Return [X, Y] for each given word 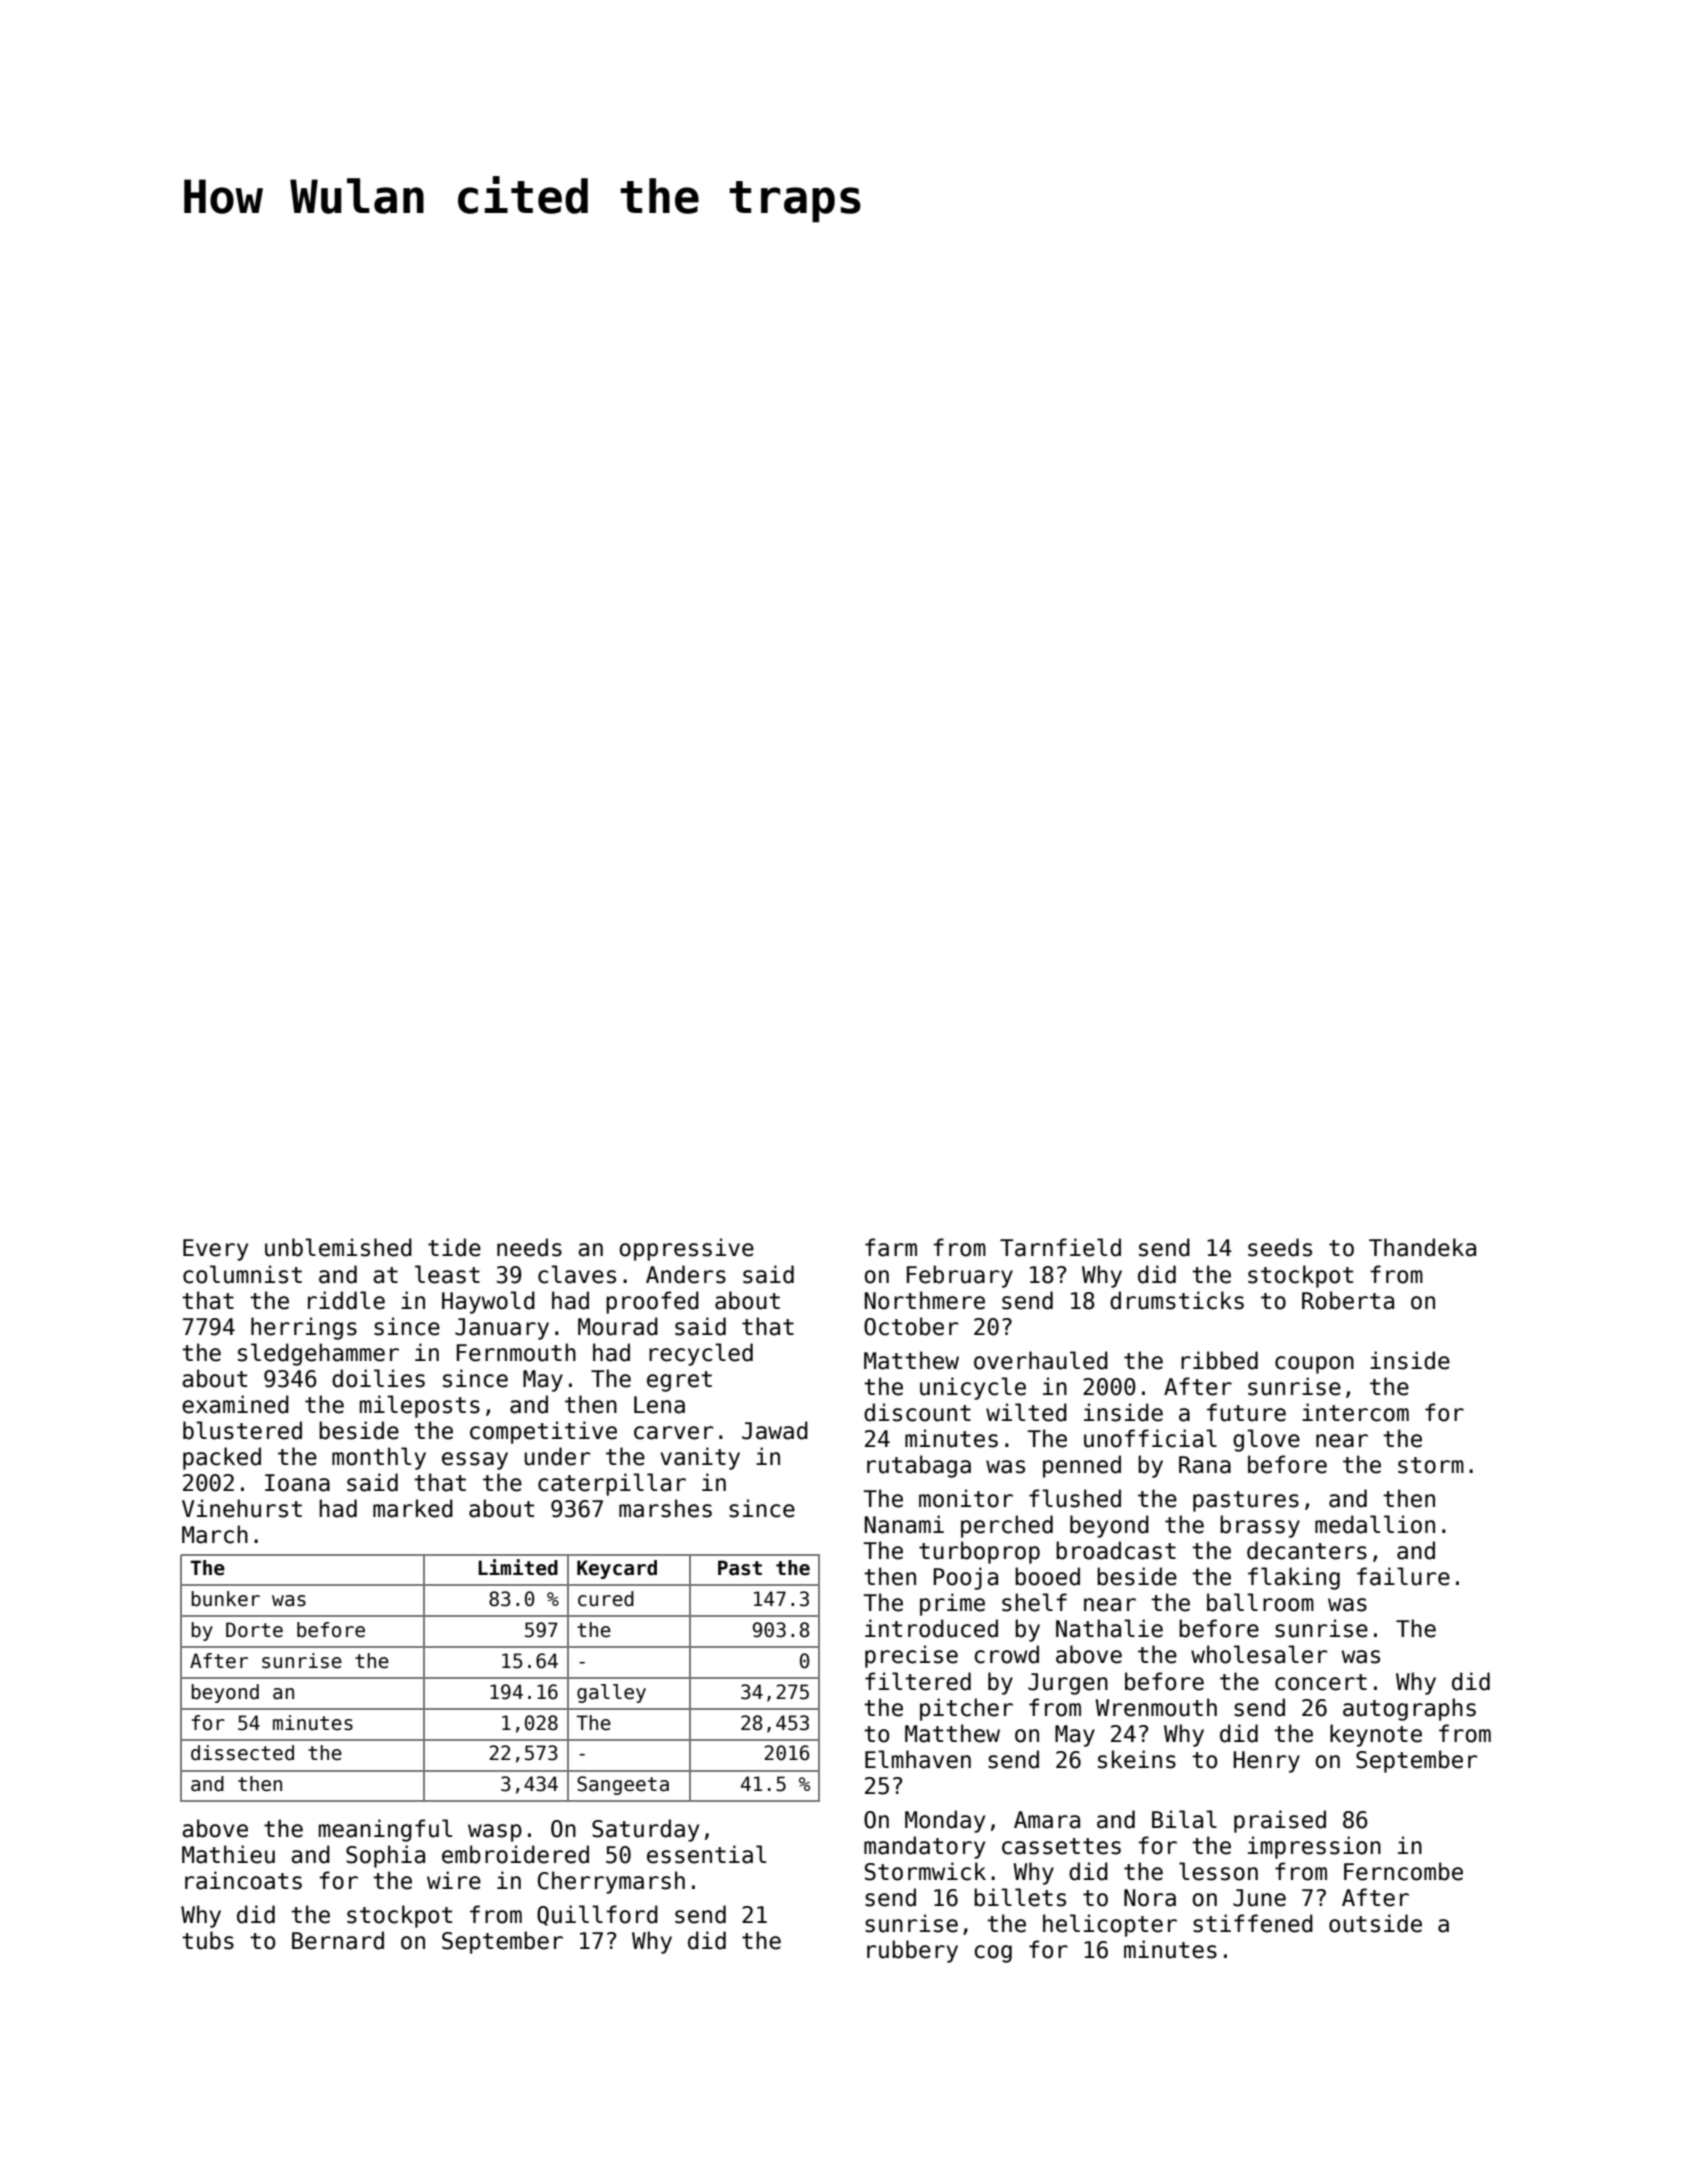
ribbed [1219, 1360]
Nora [1150, 1898]
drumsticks [1177, 1300]
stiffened [1253, 1923]
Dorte [254, 1630]
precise [911, 1656]
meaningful [385, 1830]
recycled [701, 1354]
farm [891, 1247]
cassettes [1061, 1846]
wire [454, 1880]
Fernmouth [516, 1352]
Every [215, 1250]
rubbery [912, 1951]
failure [1403, 1576]
